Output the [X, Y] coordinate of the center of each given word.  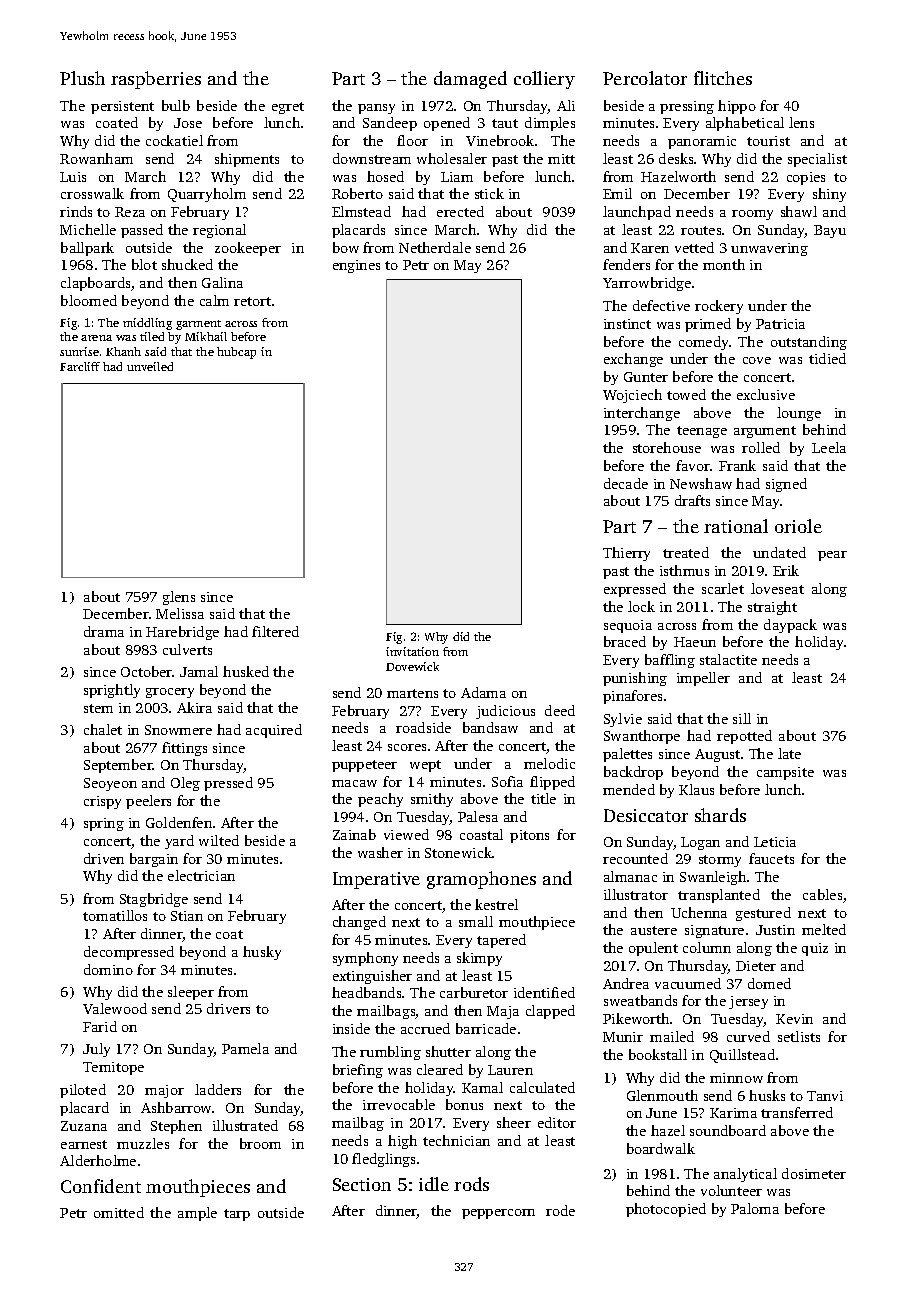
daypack [790, 626]
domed [769, 983]
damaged [470, 80]
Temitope [113, 1068]
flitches [723, 78]
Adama [483, 692]
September [118, 766]
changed [359, 923]
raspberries [156, 80]
